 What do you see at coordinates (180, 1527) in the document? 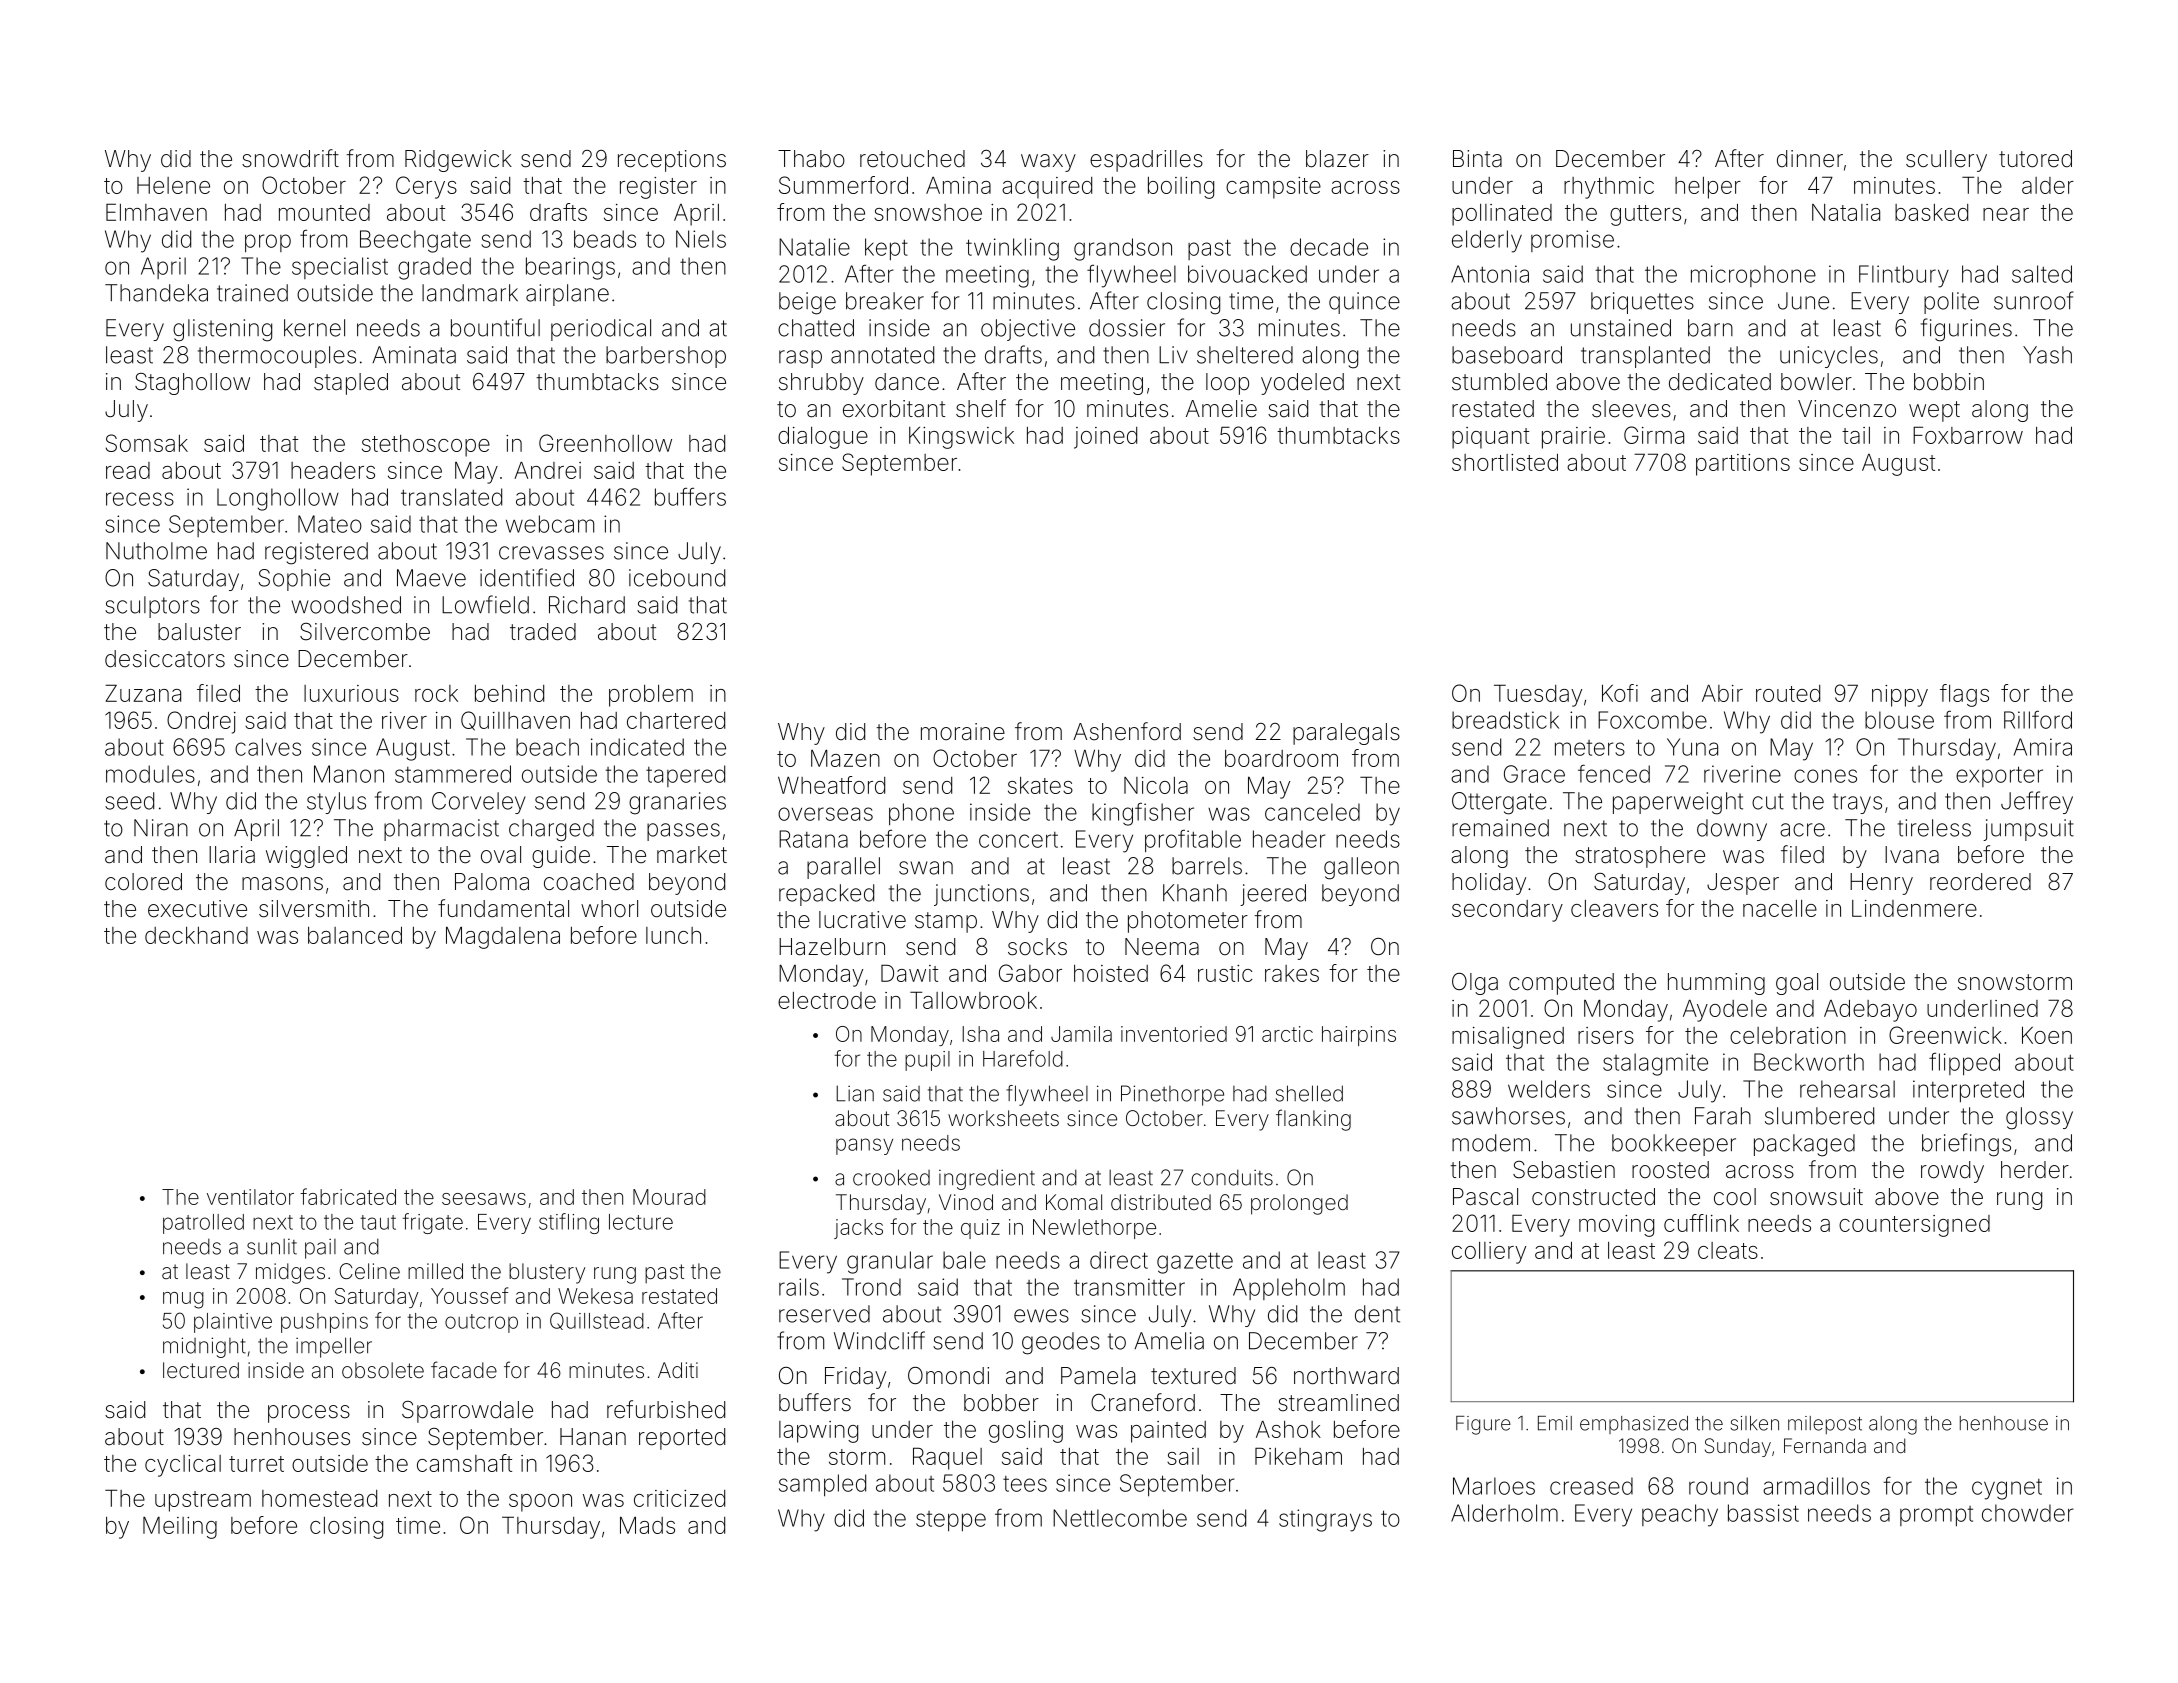
I see `Meiling` at bounding box center [180, 1527].
